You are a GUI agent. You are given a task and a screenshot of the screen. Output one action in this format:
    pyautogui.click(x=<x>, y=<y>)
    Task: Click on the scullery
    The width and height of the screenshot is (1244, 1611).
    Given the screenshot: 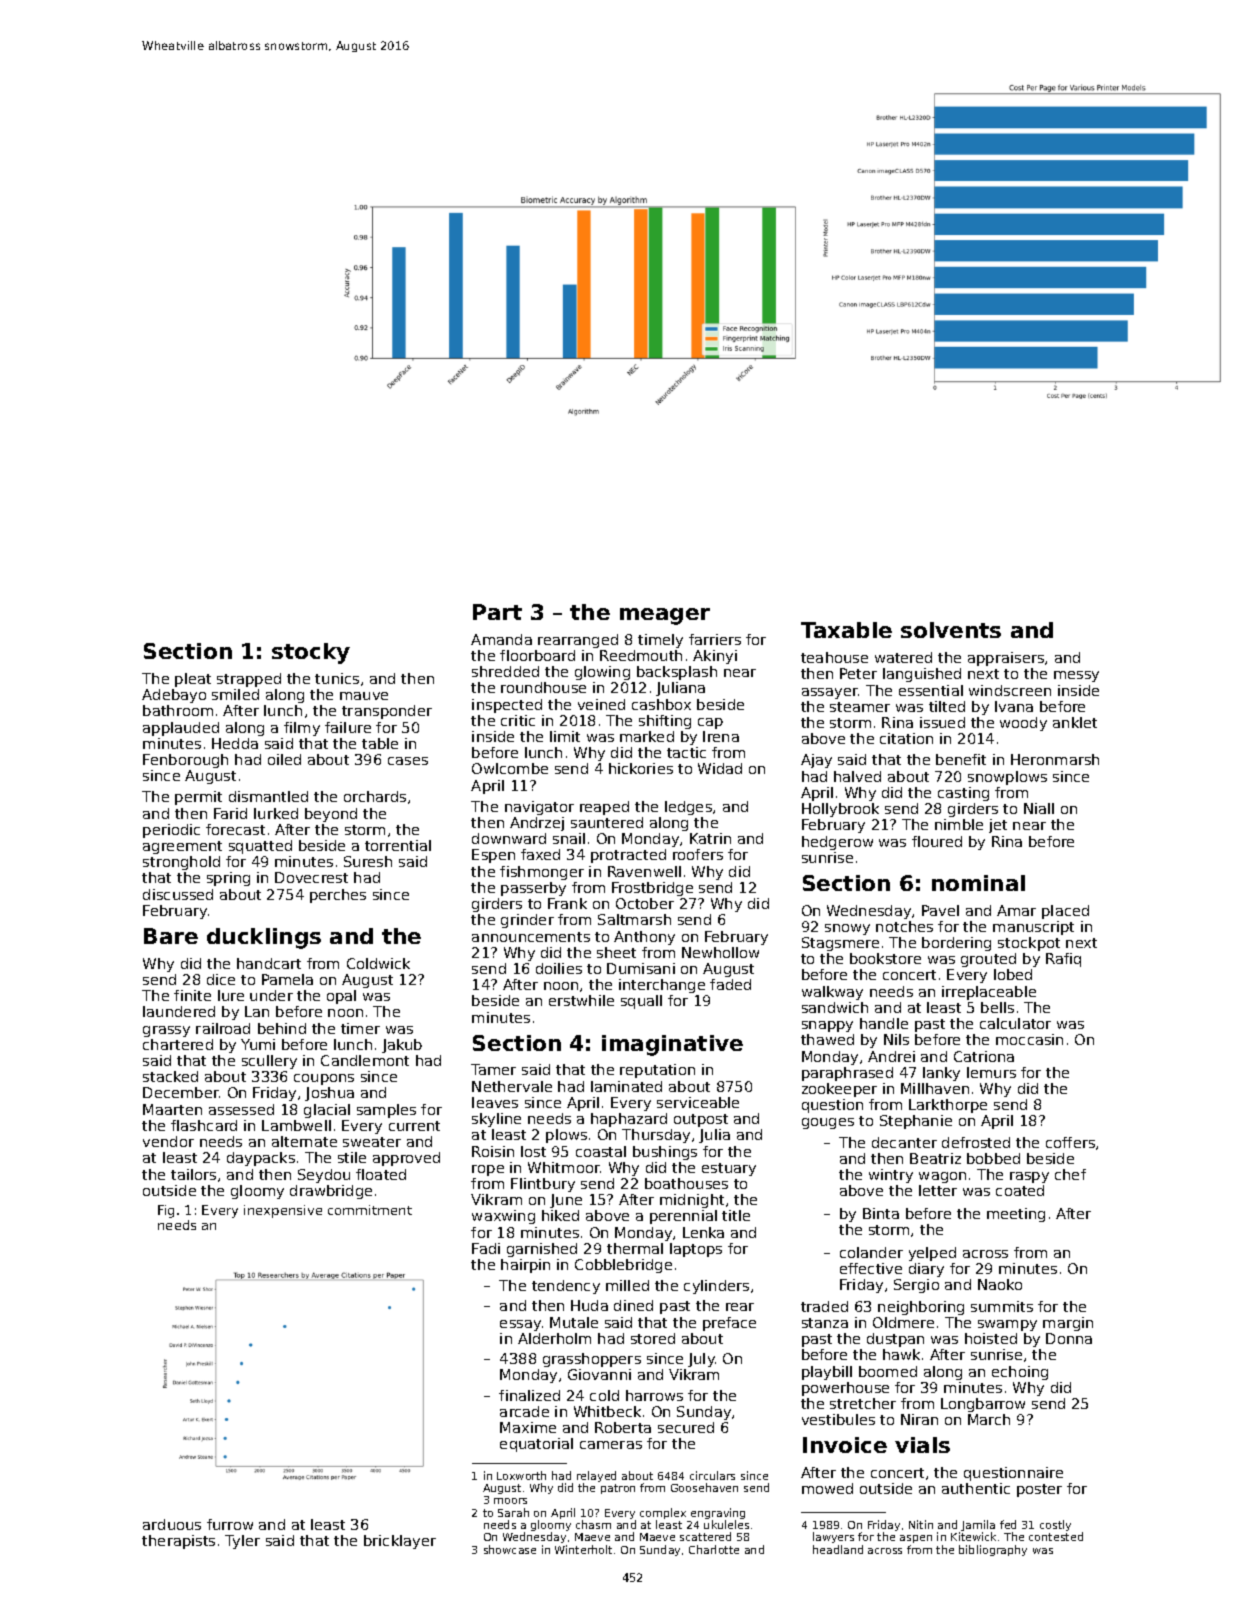 What is the action you would take?
    pyautogui.click(x=269, y=1062)
